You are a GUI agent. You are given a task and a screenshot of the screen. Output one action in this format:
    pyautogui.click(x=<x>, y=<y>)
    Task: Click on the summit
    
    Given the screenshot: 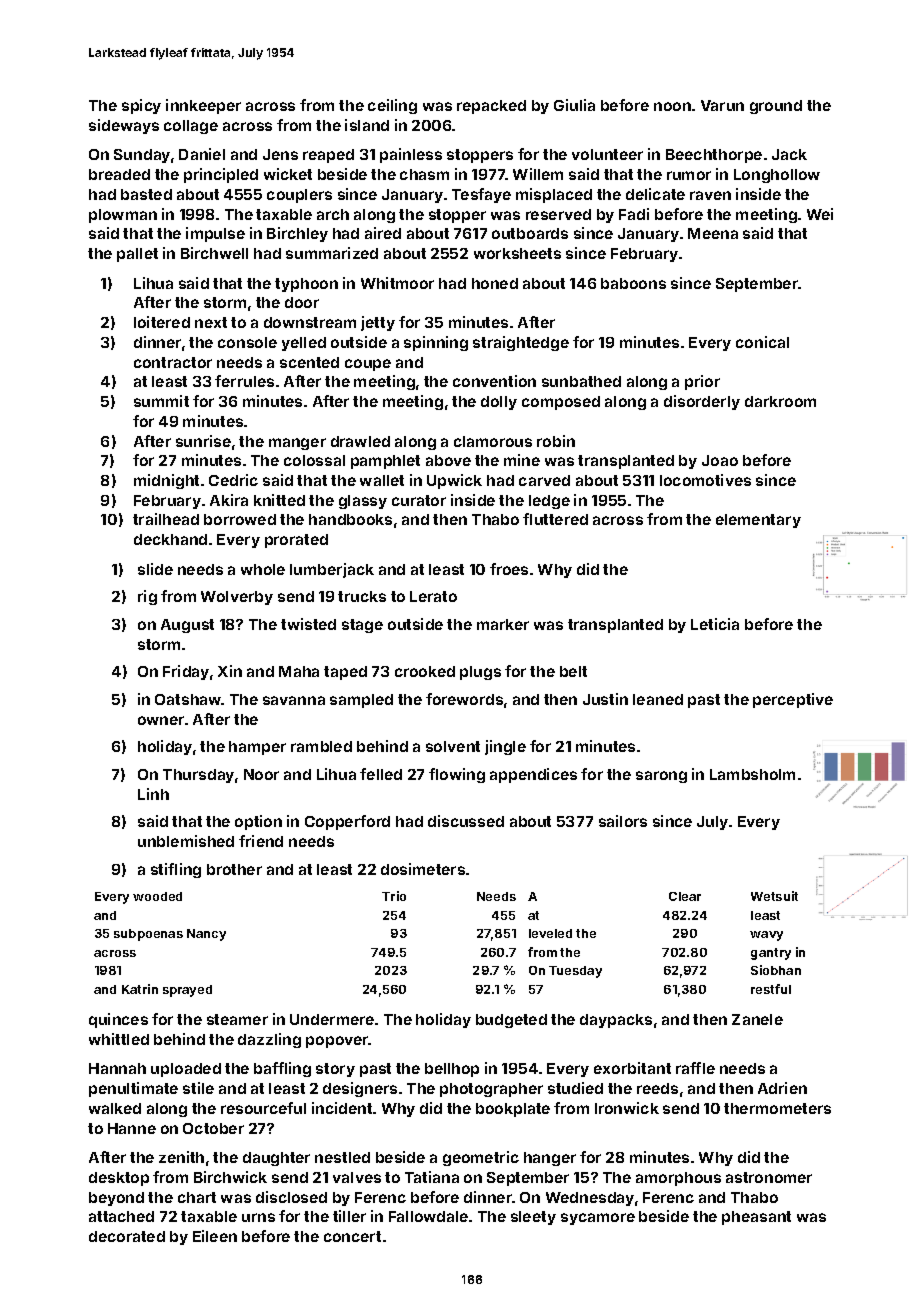 What is the action you would take?
    pyautogui.click(x=161, y=401)
